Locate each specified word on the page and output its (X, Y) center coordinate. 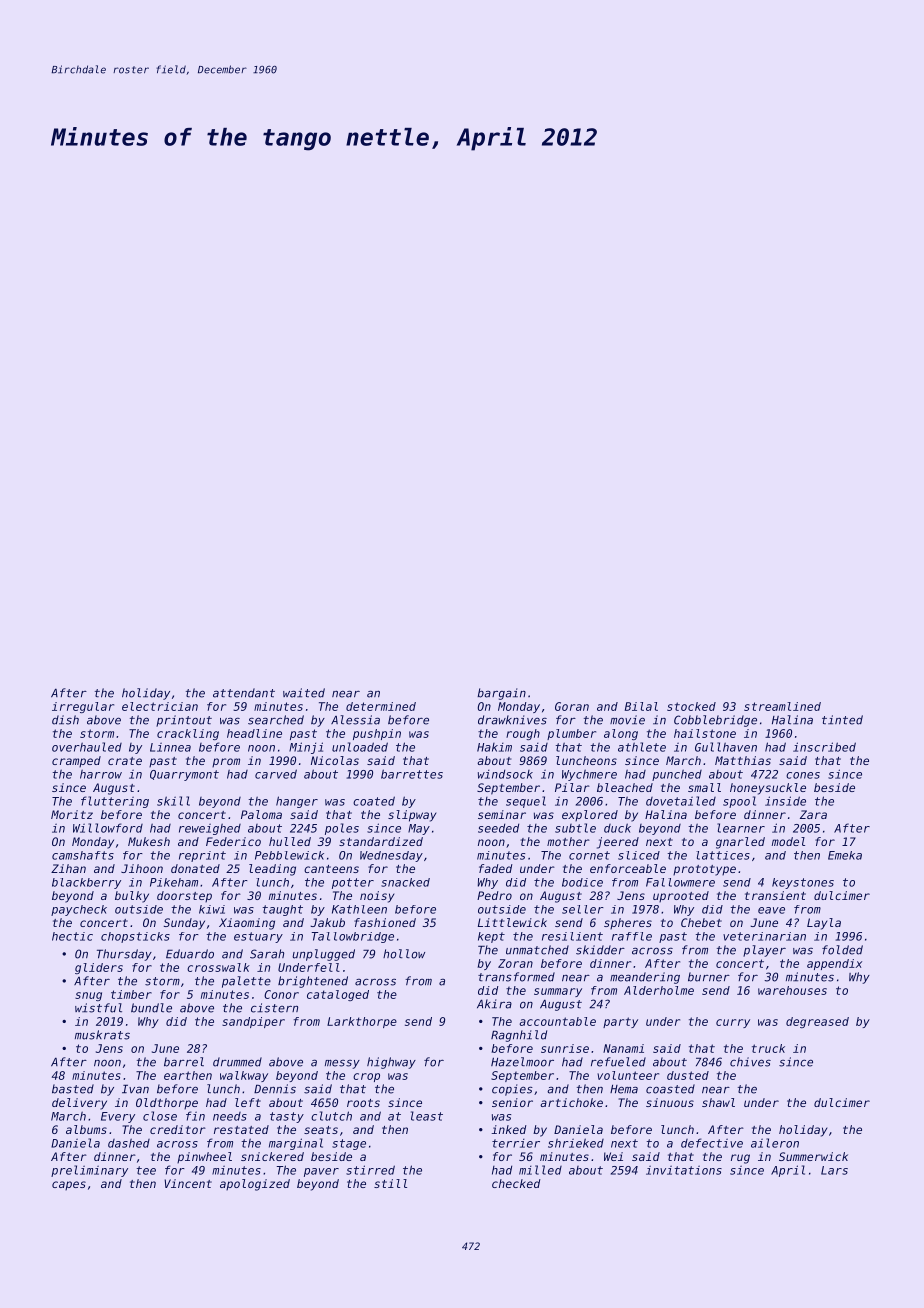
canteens (331, 869)
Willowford (108, 828)
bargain (501, 694)
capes (69, 1185)
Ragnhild (519, 1036)
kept (491, 937)
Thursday (124, 955)
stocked (691, 706)
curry (733, 1023)
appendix (834, 964)
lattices (723, 855)
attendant (244, 693)
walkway (244, 1076)
